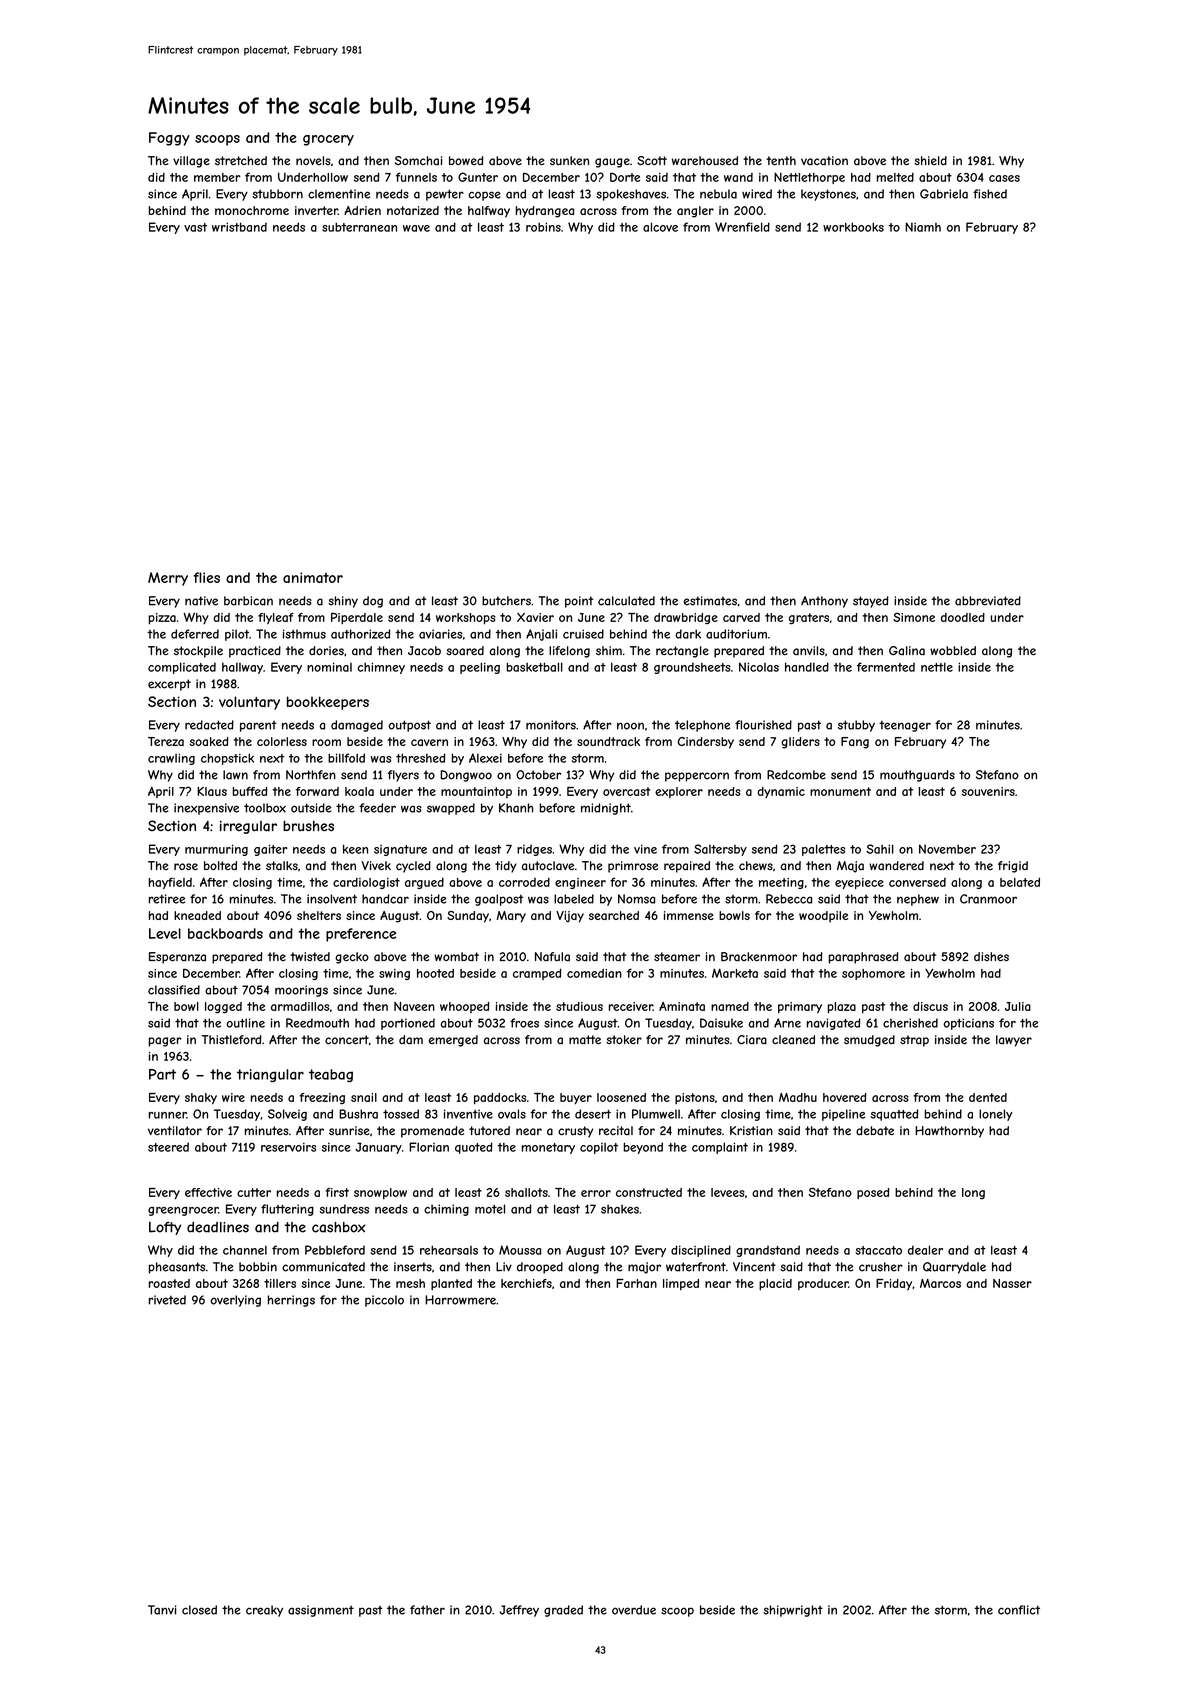  What do you see at coordinates (627, 791) in the document?
I see `overcast` at bounding box center [627, 791].
